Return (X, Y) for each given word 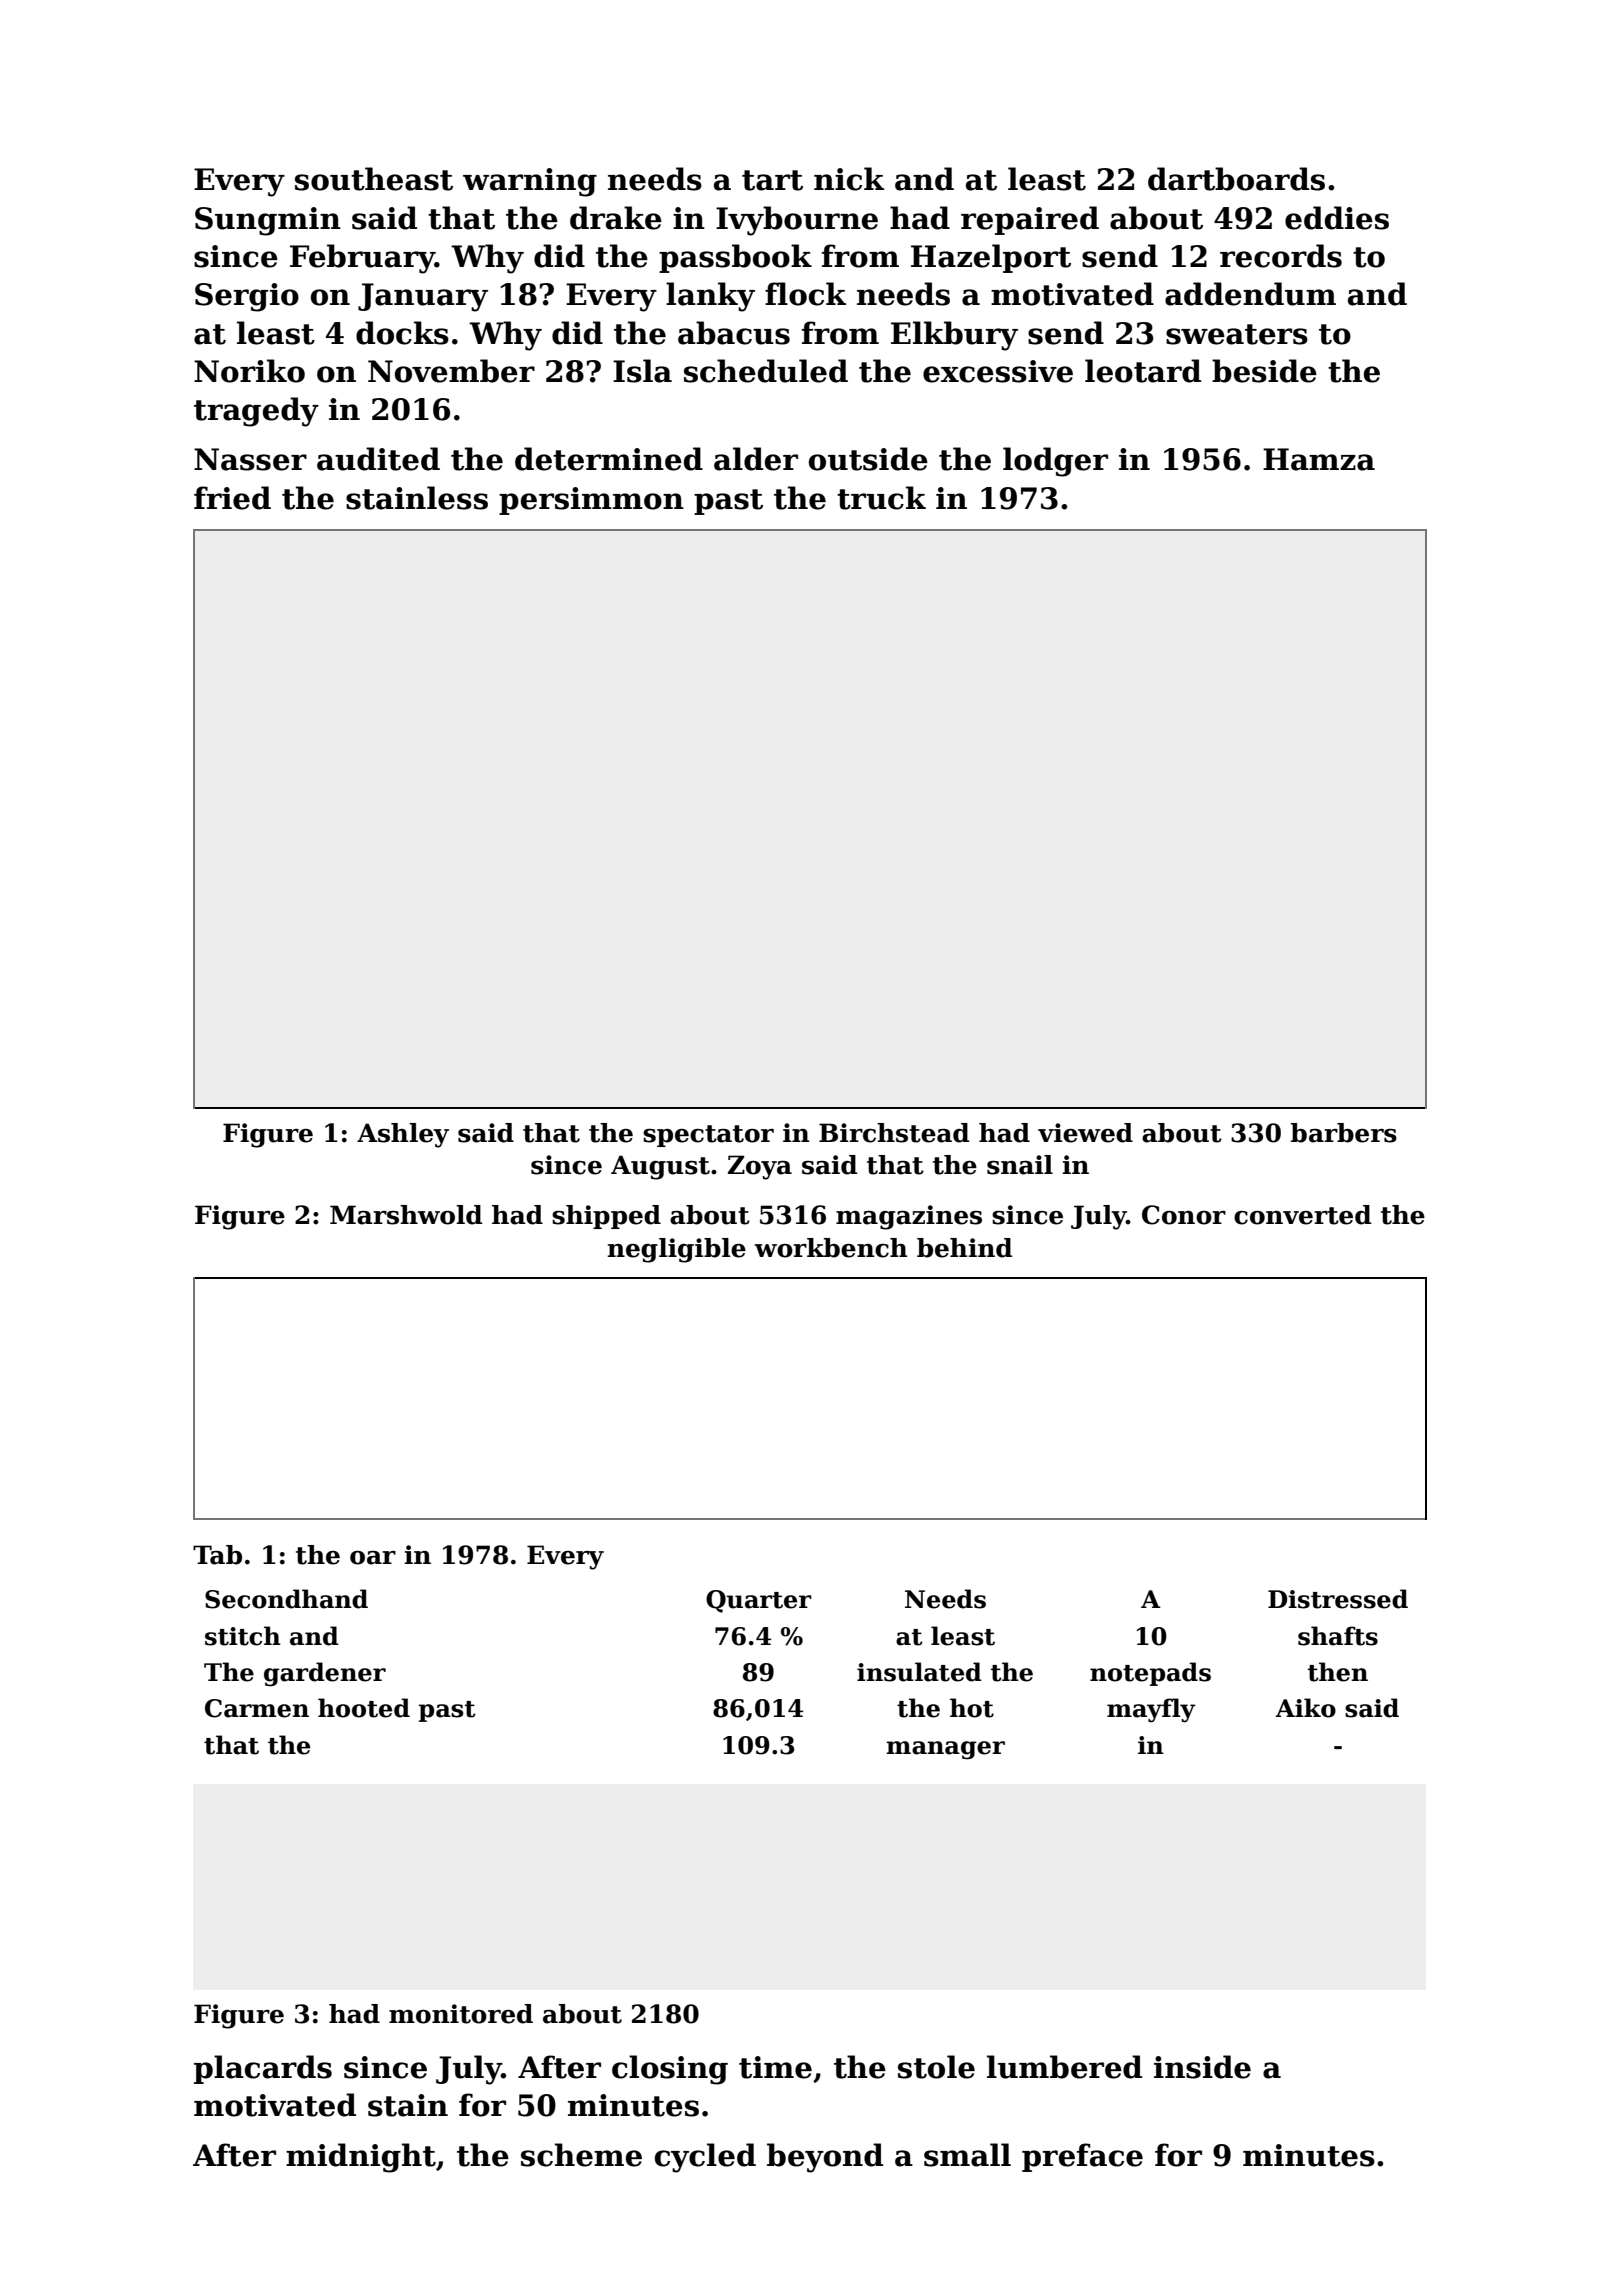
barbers (1344, 1133)
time (775, 2067)
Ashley (403, 1135)
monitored (461, 2014)
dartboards (1236, 179)
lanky (710, 297)
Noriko (249, 371)
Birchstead (894, 1133)
